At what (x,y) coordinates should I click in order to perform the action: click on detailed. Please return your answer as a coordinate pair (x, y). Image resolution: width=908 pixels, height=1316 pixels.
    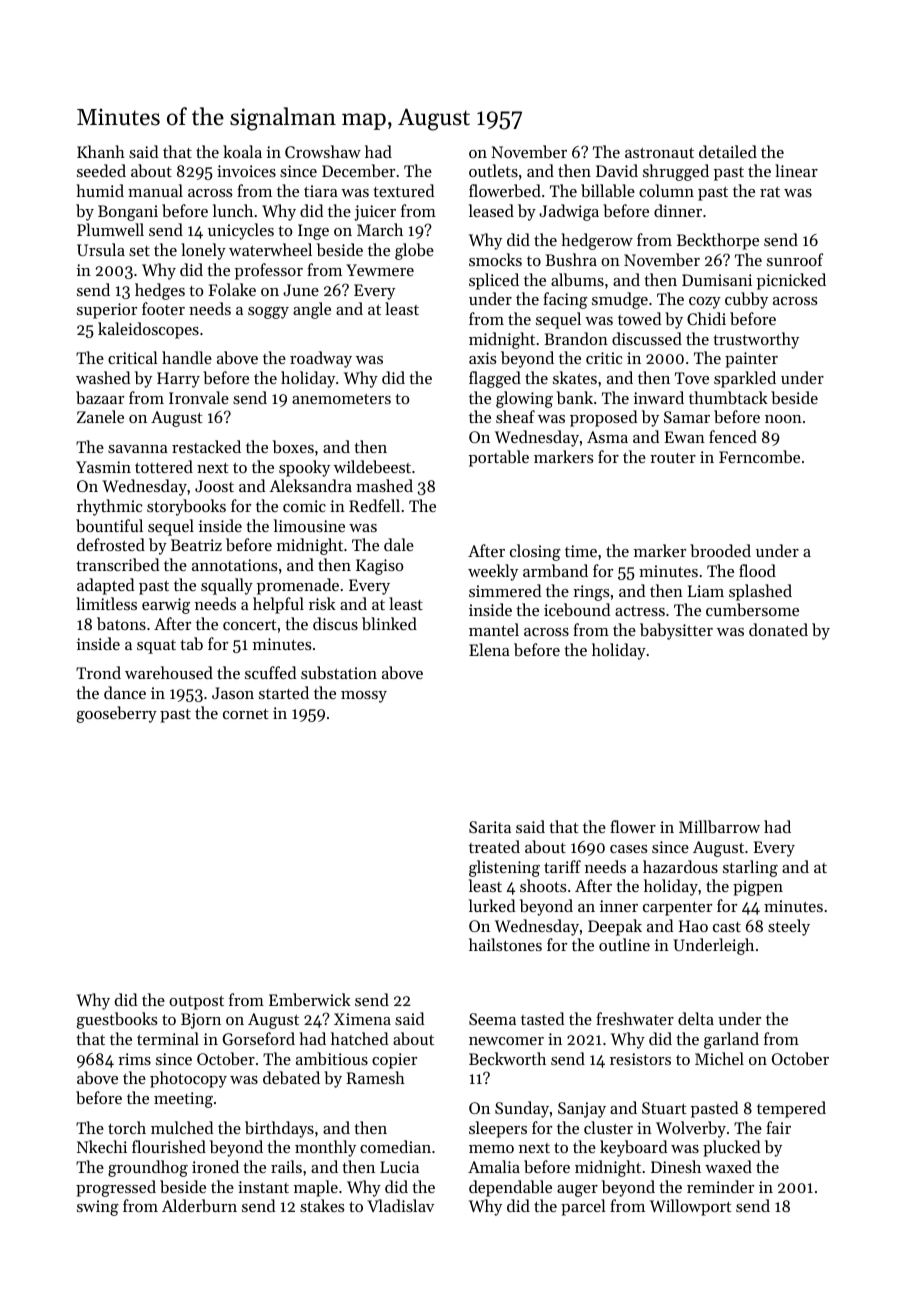
    Looking at the image, I should click on (728, 151).
